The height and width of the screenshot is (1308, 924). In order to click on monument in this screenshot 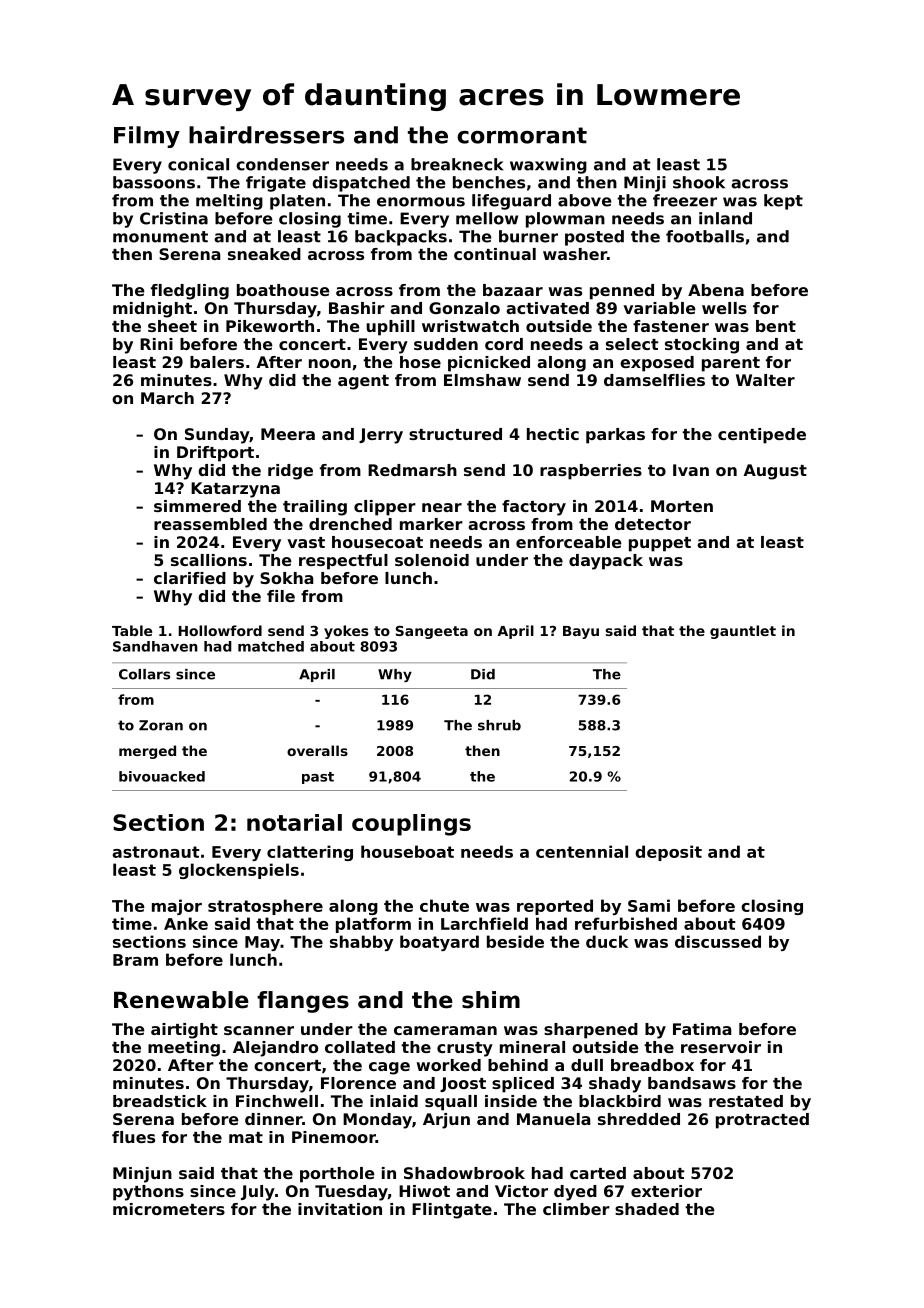, I will do `click(160, 237)`.
